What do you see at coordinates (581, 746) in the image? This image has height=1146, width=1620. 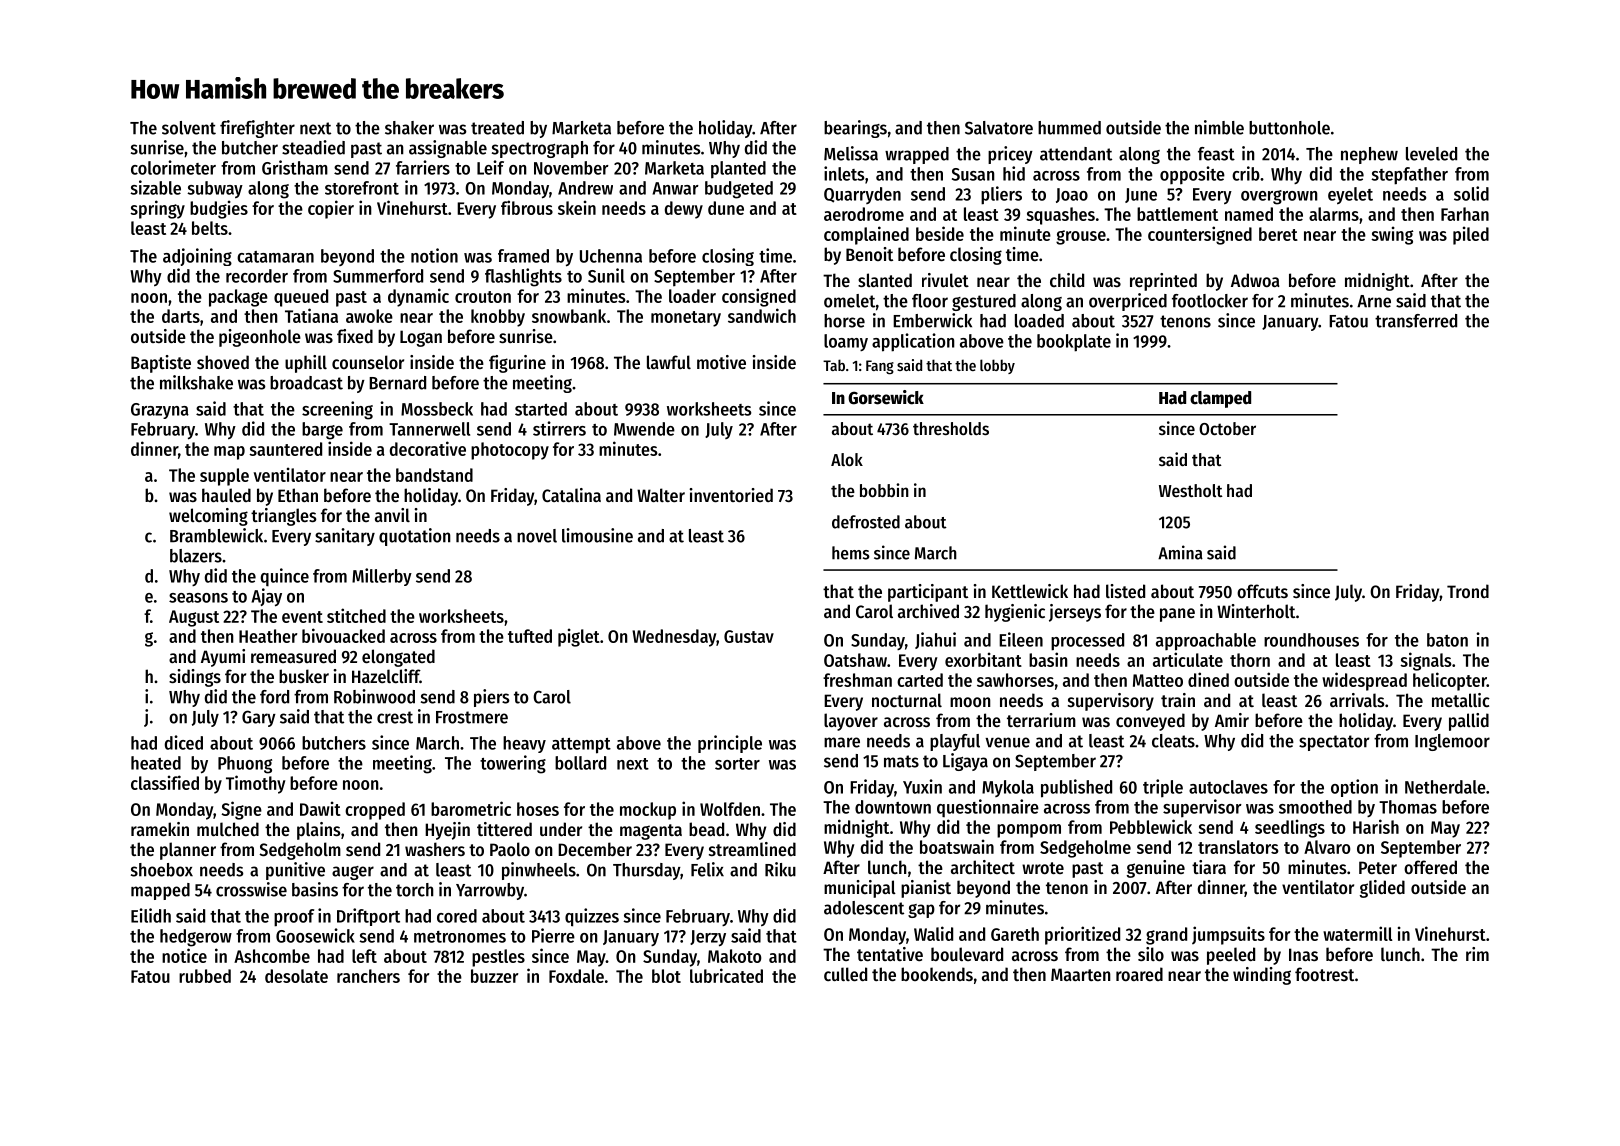 I see `attempt` at bounding box center [581, 746].
